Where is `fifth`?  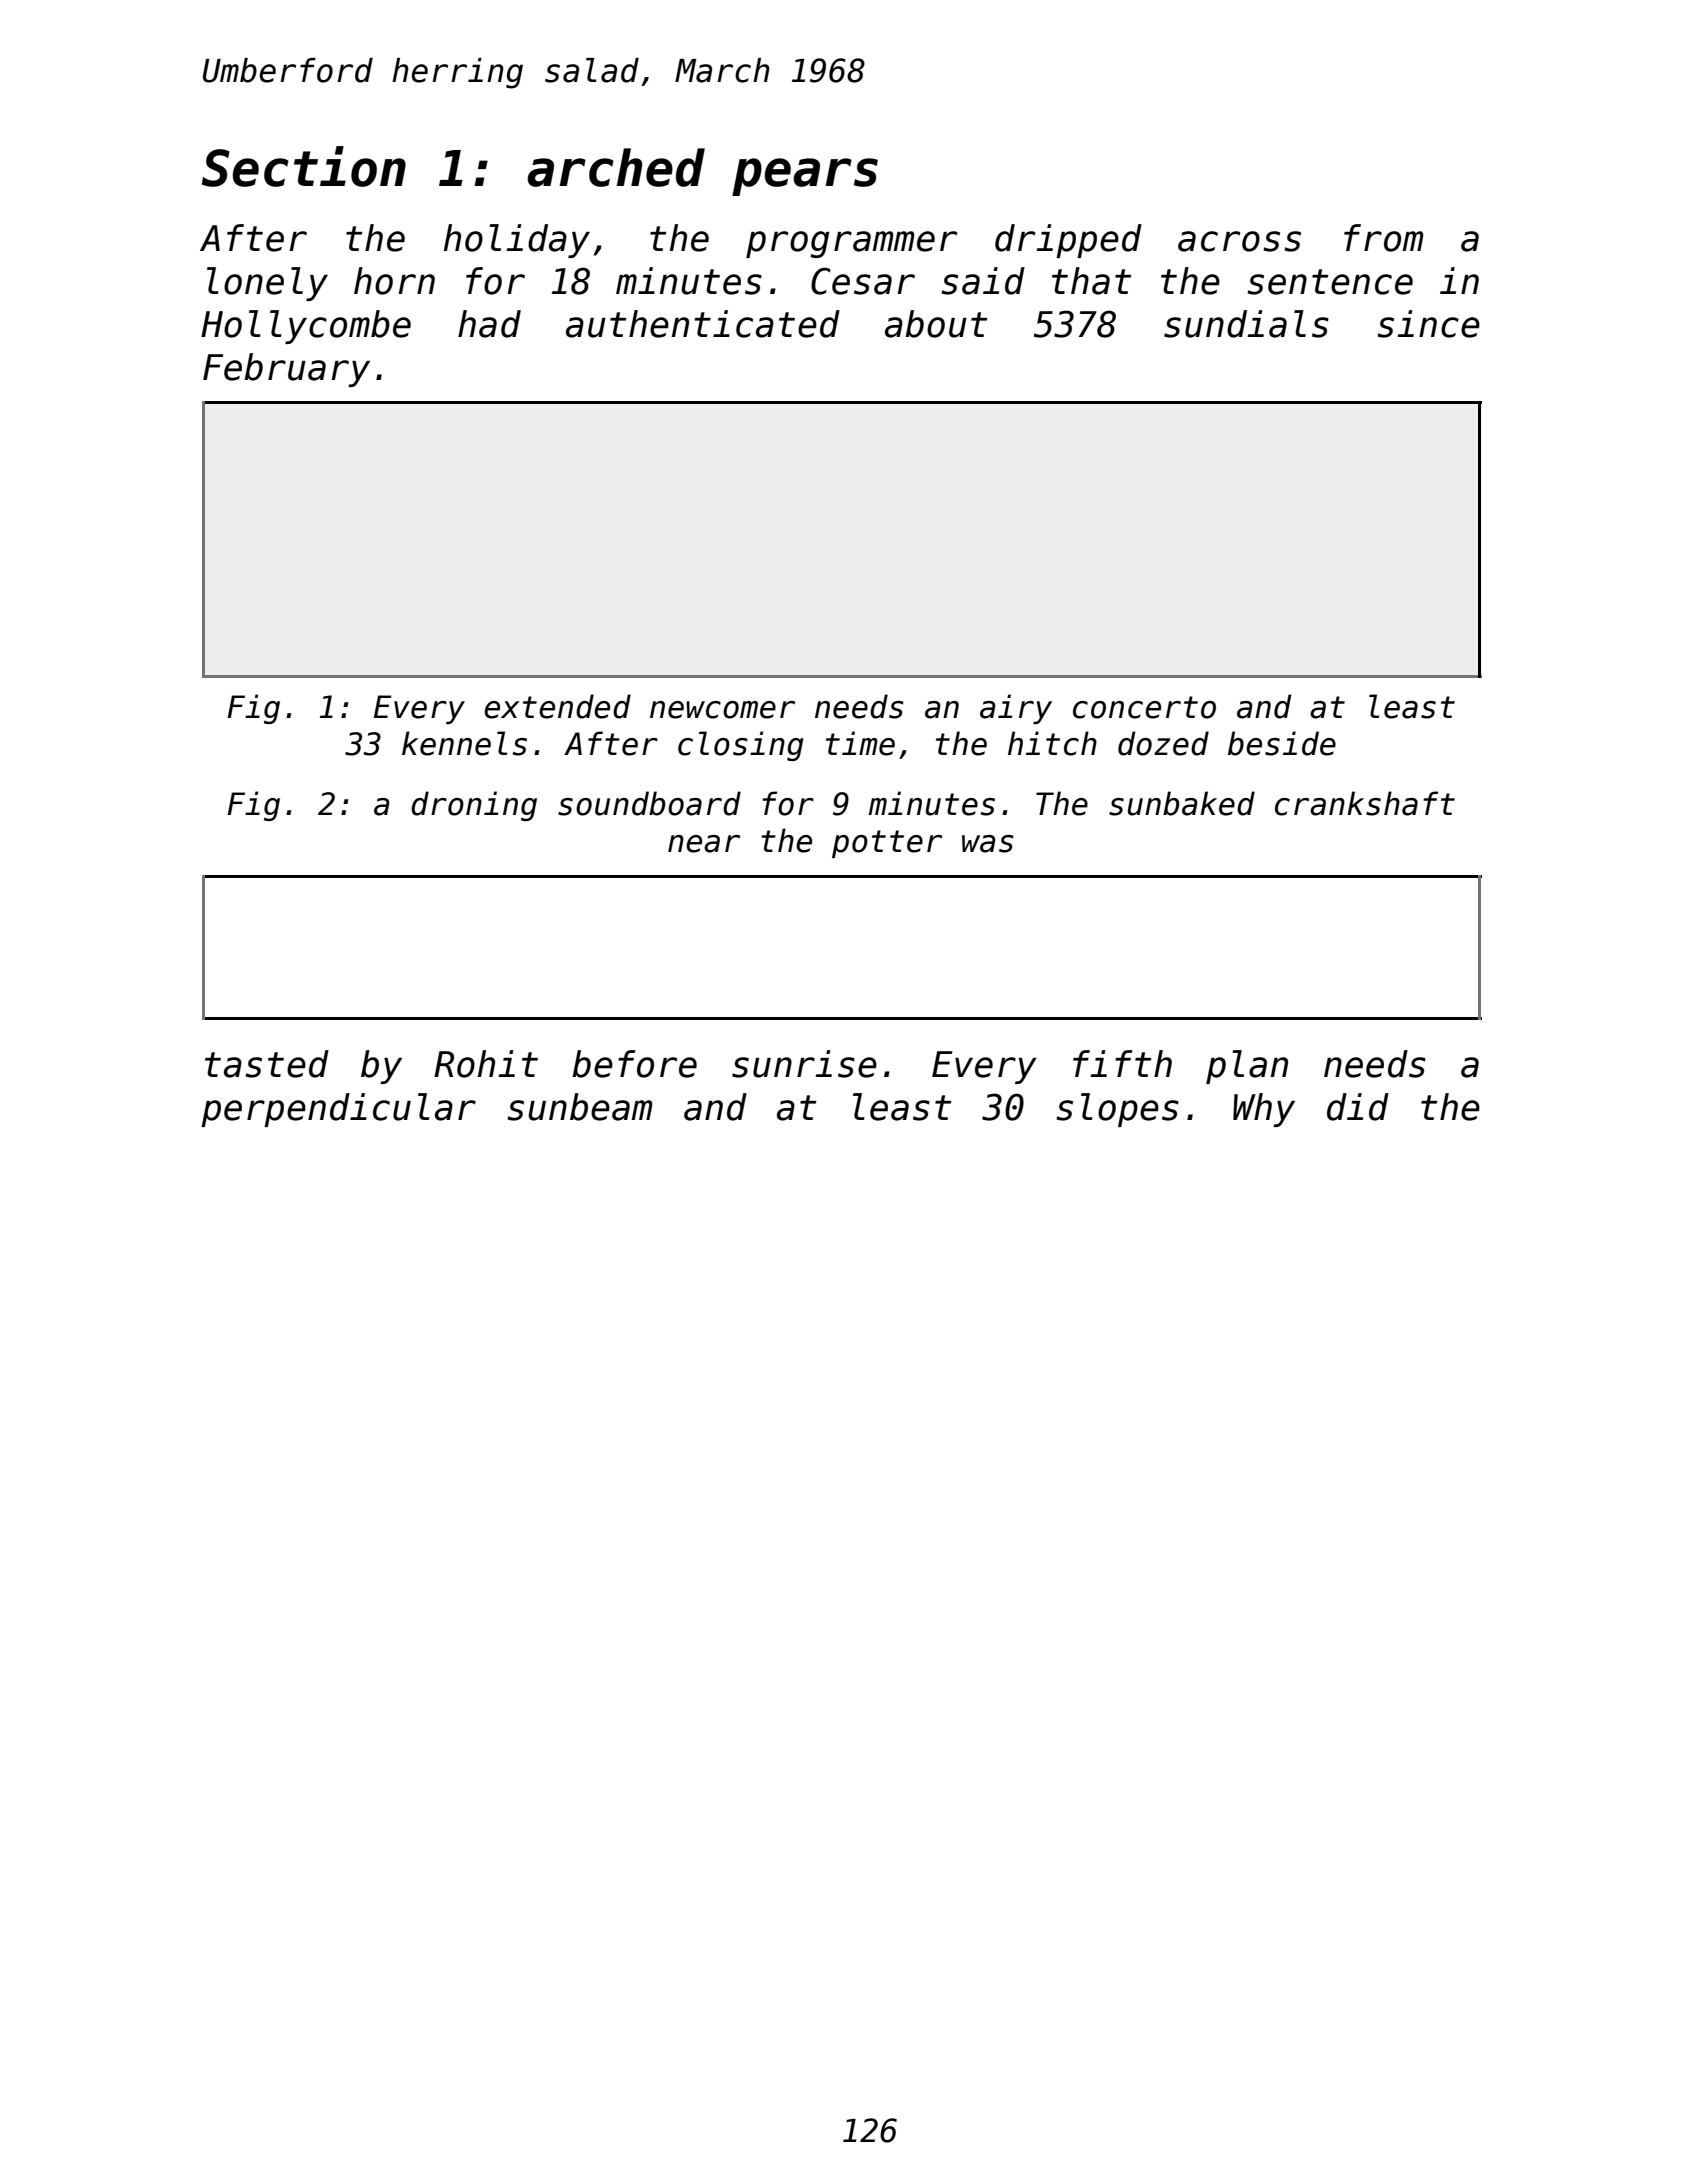 fifth is located at coordinates (1122, 1063).
